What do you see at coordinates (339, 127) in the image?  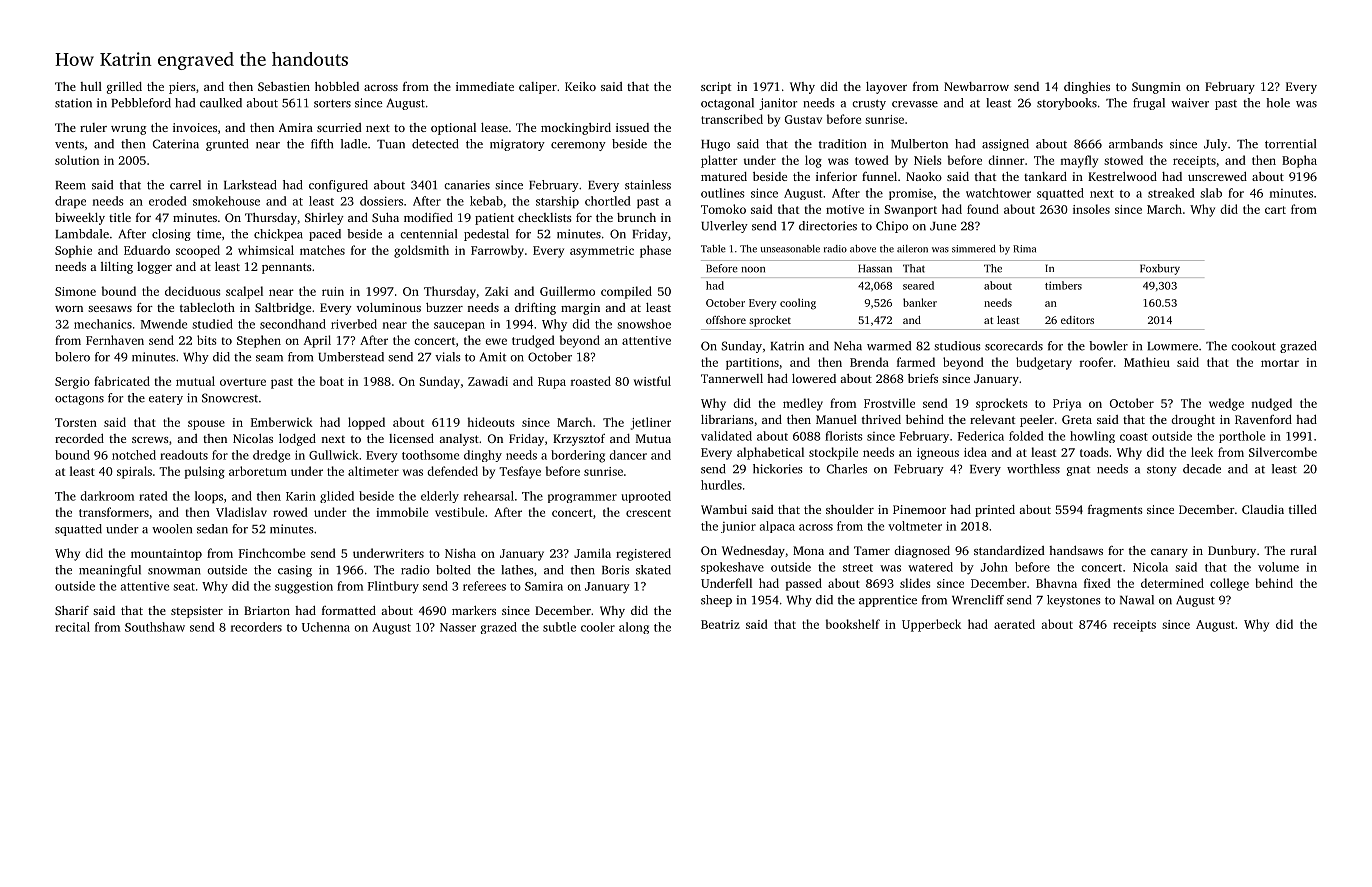 I see `scurried` at bounding box center [339, 127].
